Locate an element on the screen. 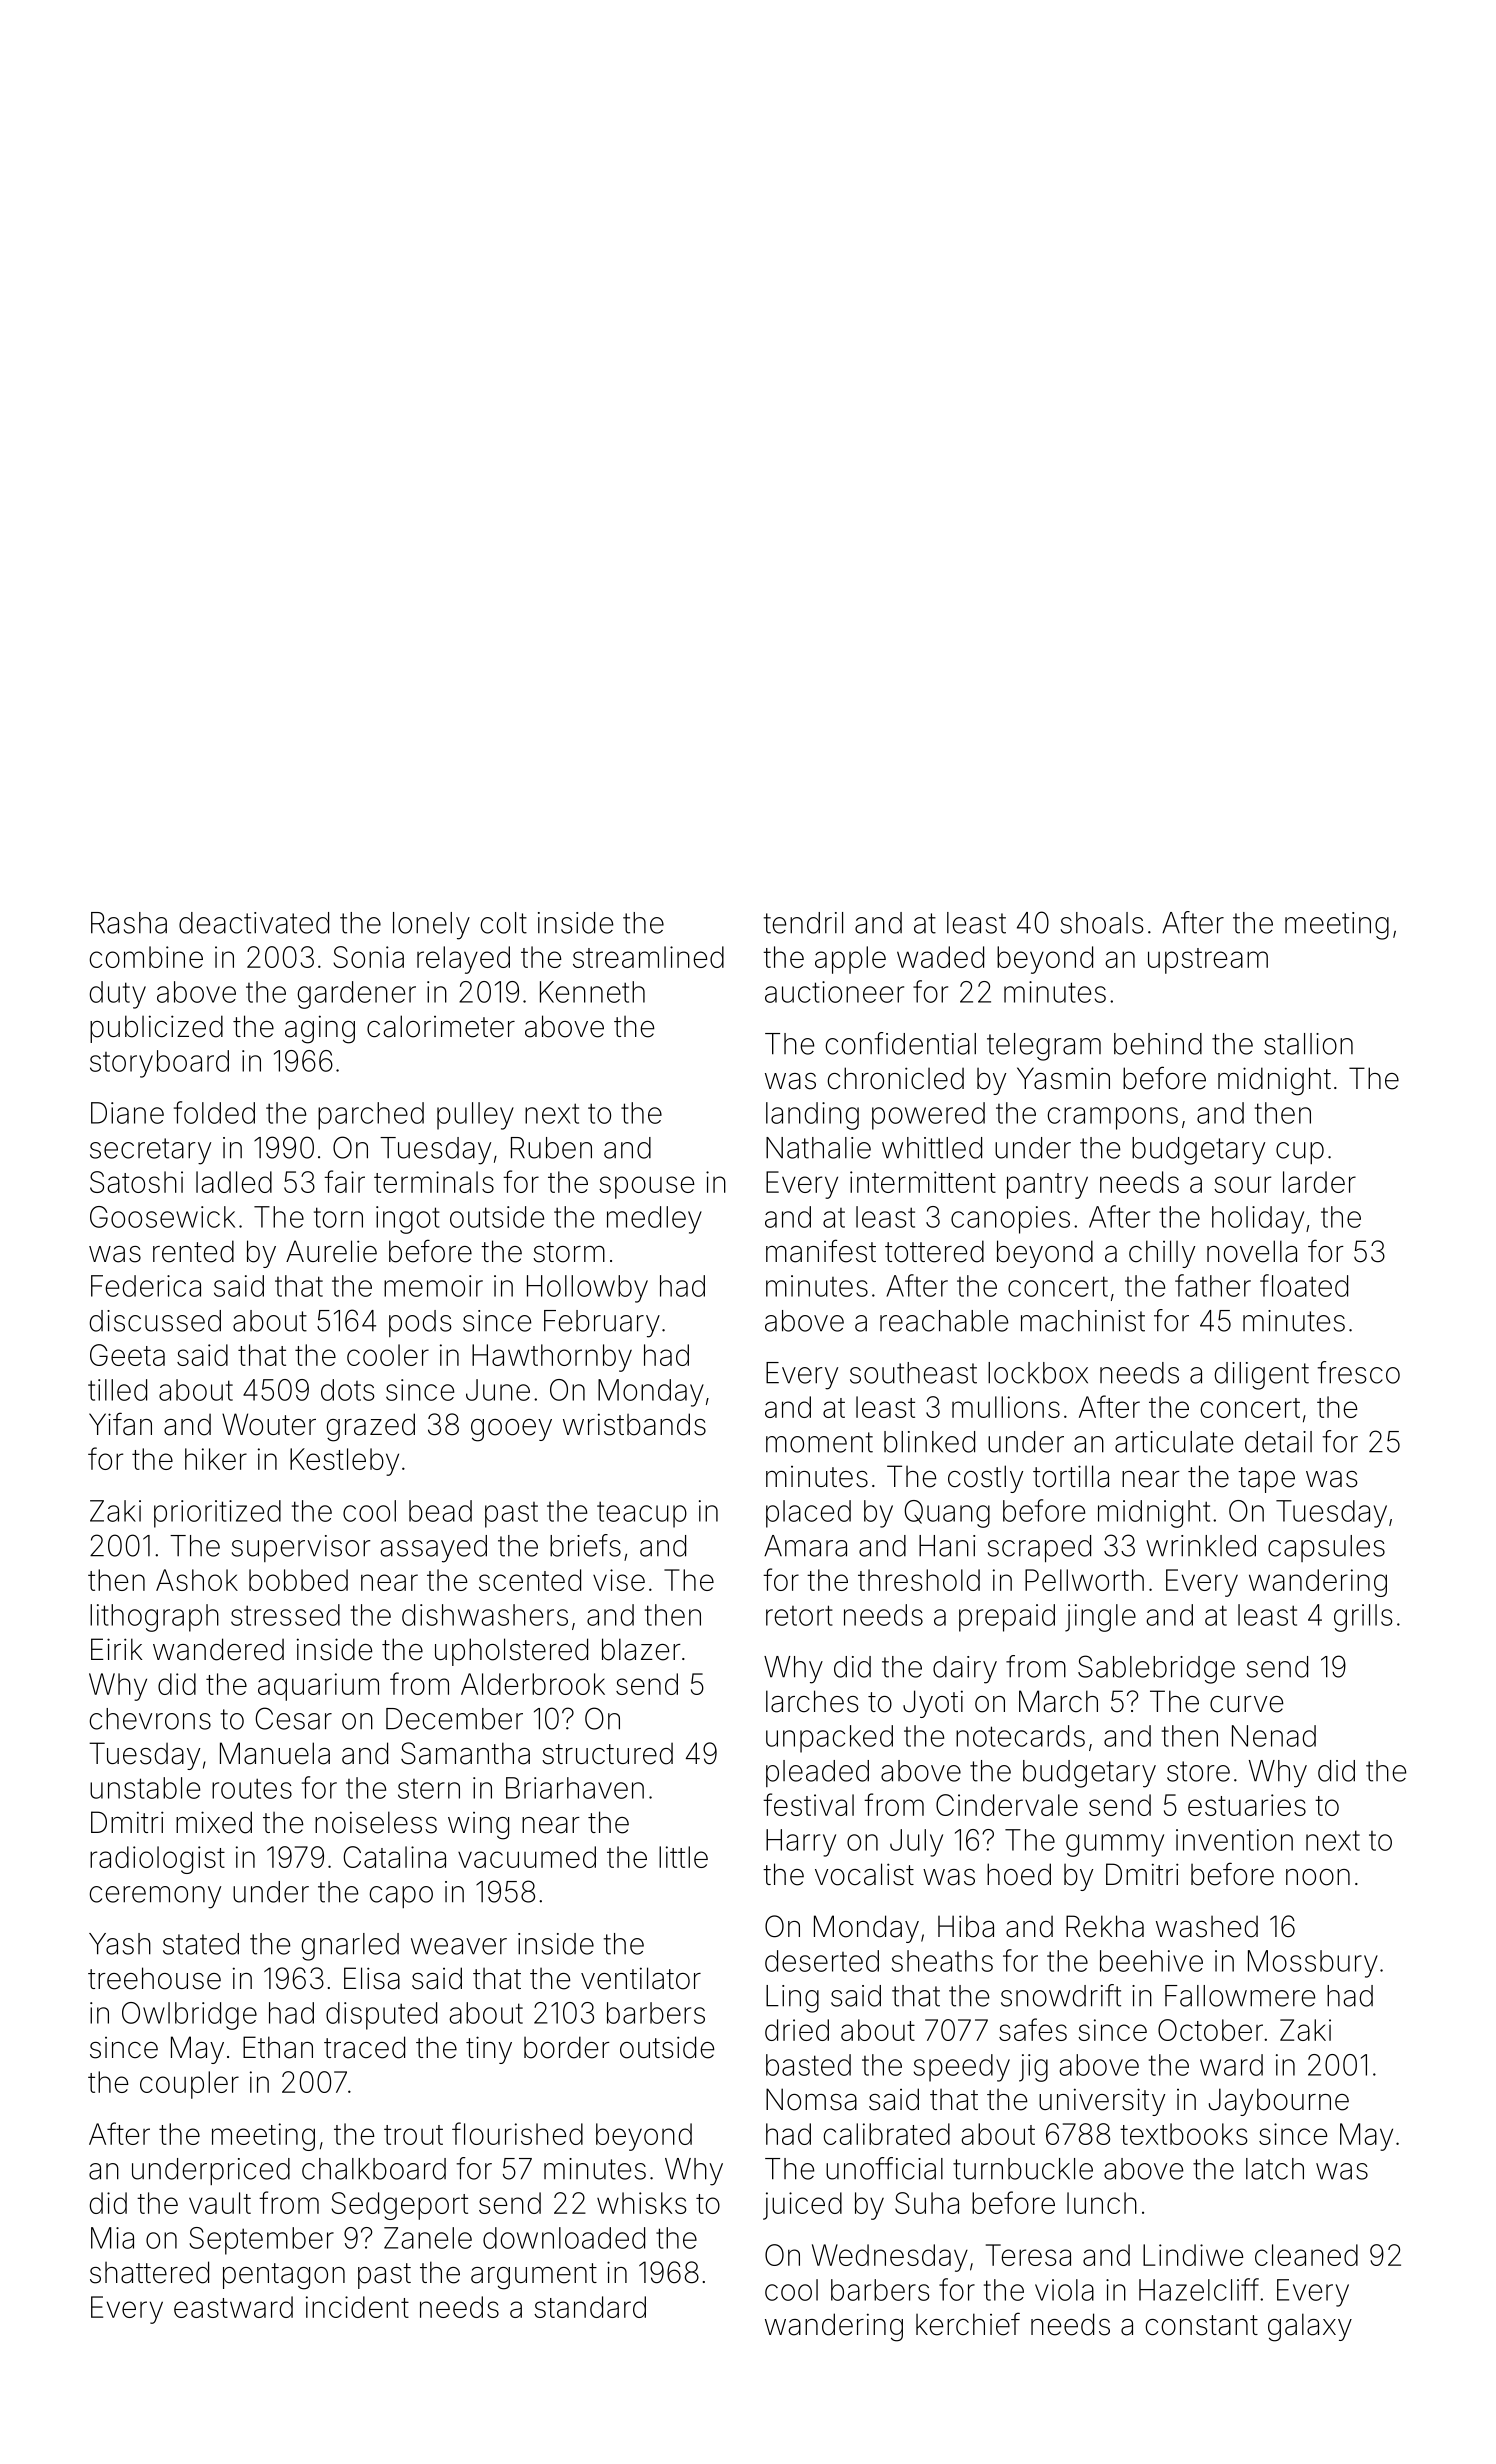  traced is located at coordinates (364, 2047).
